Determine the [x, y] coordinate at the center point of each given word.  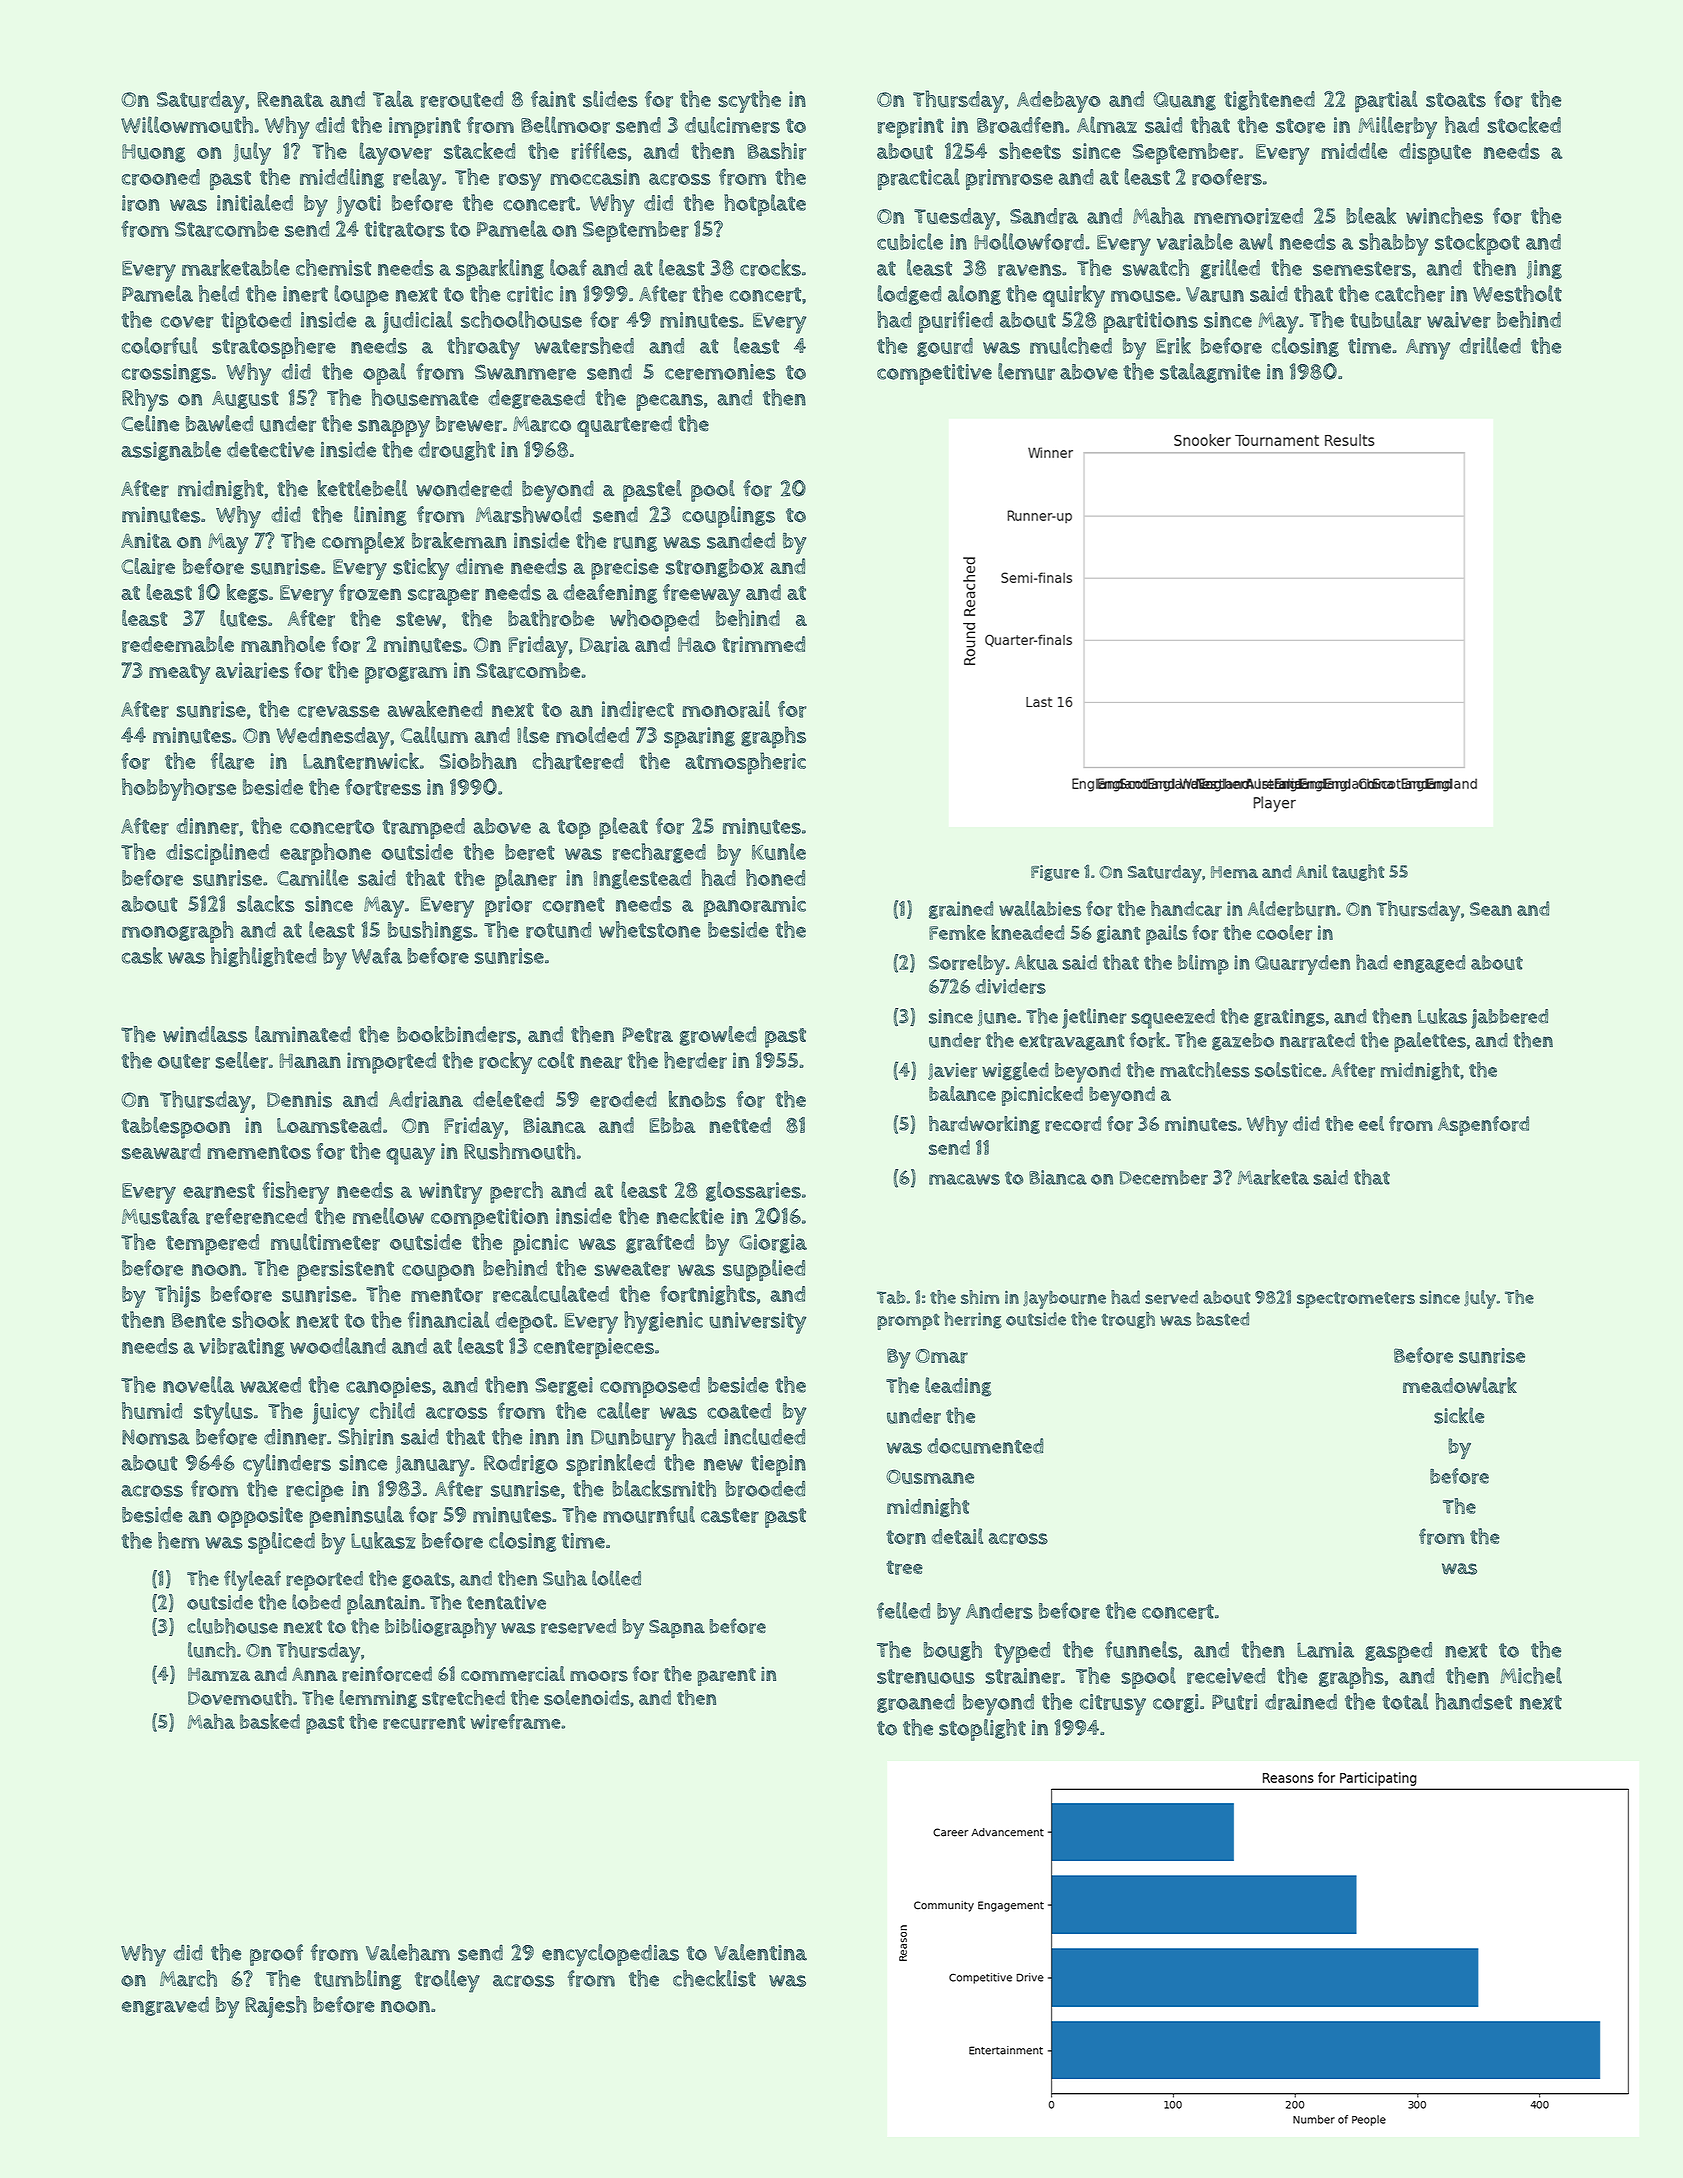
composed [650, 1387]
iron [141, 203]
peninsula [357, 1517]
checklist [714, 1978]
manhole [283, 644]
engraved [165, 2006]
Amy [1428, 349]
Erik [1173, 345]
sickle [1459, 1415]
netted [740, 1125]
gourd [945, 347]
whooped [654, 621]
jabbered [1509, 1019]
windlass [205, 1034]
